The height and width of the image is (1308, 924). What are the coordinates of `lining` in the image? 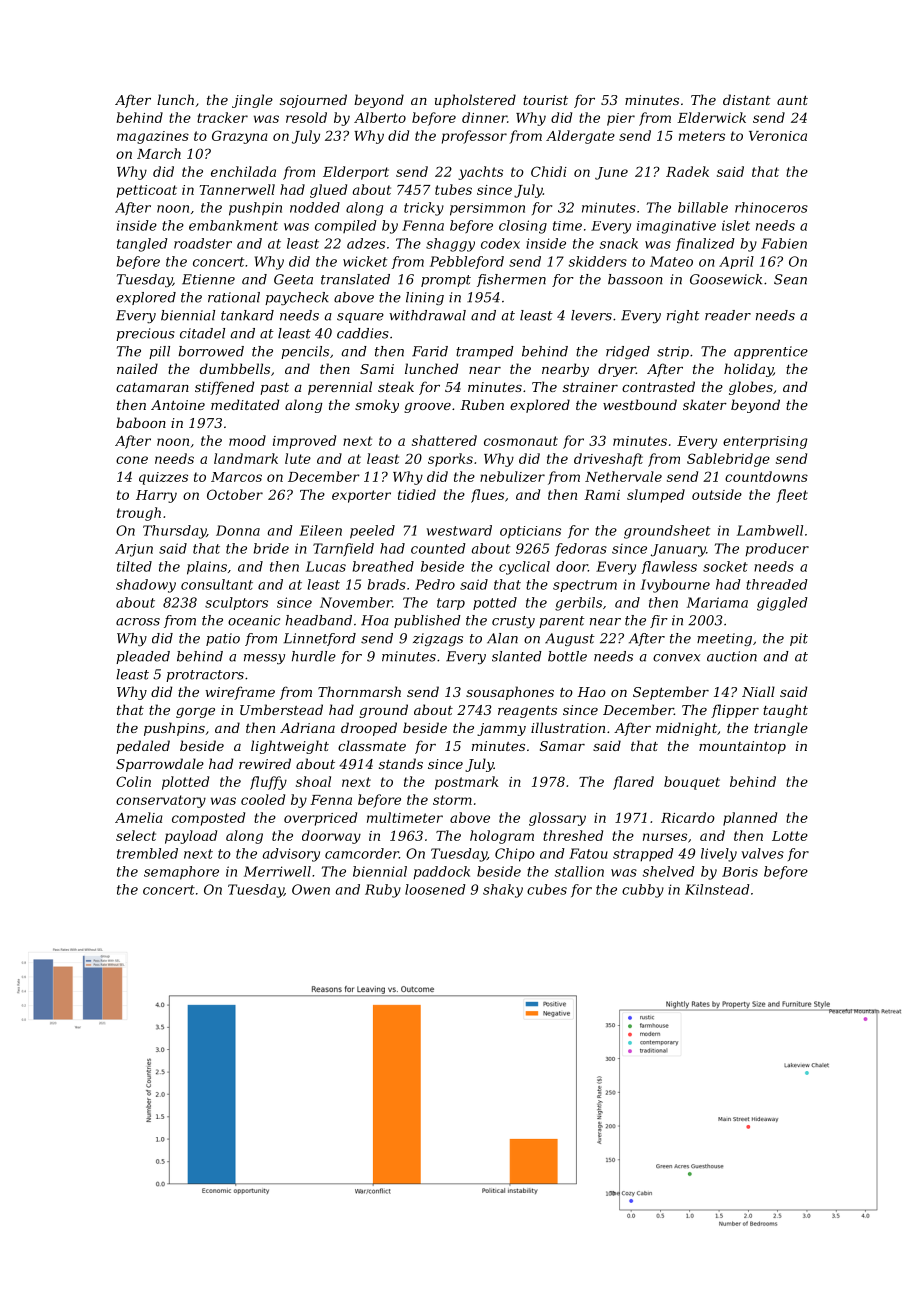 It's located at (425, 298).
